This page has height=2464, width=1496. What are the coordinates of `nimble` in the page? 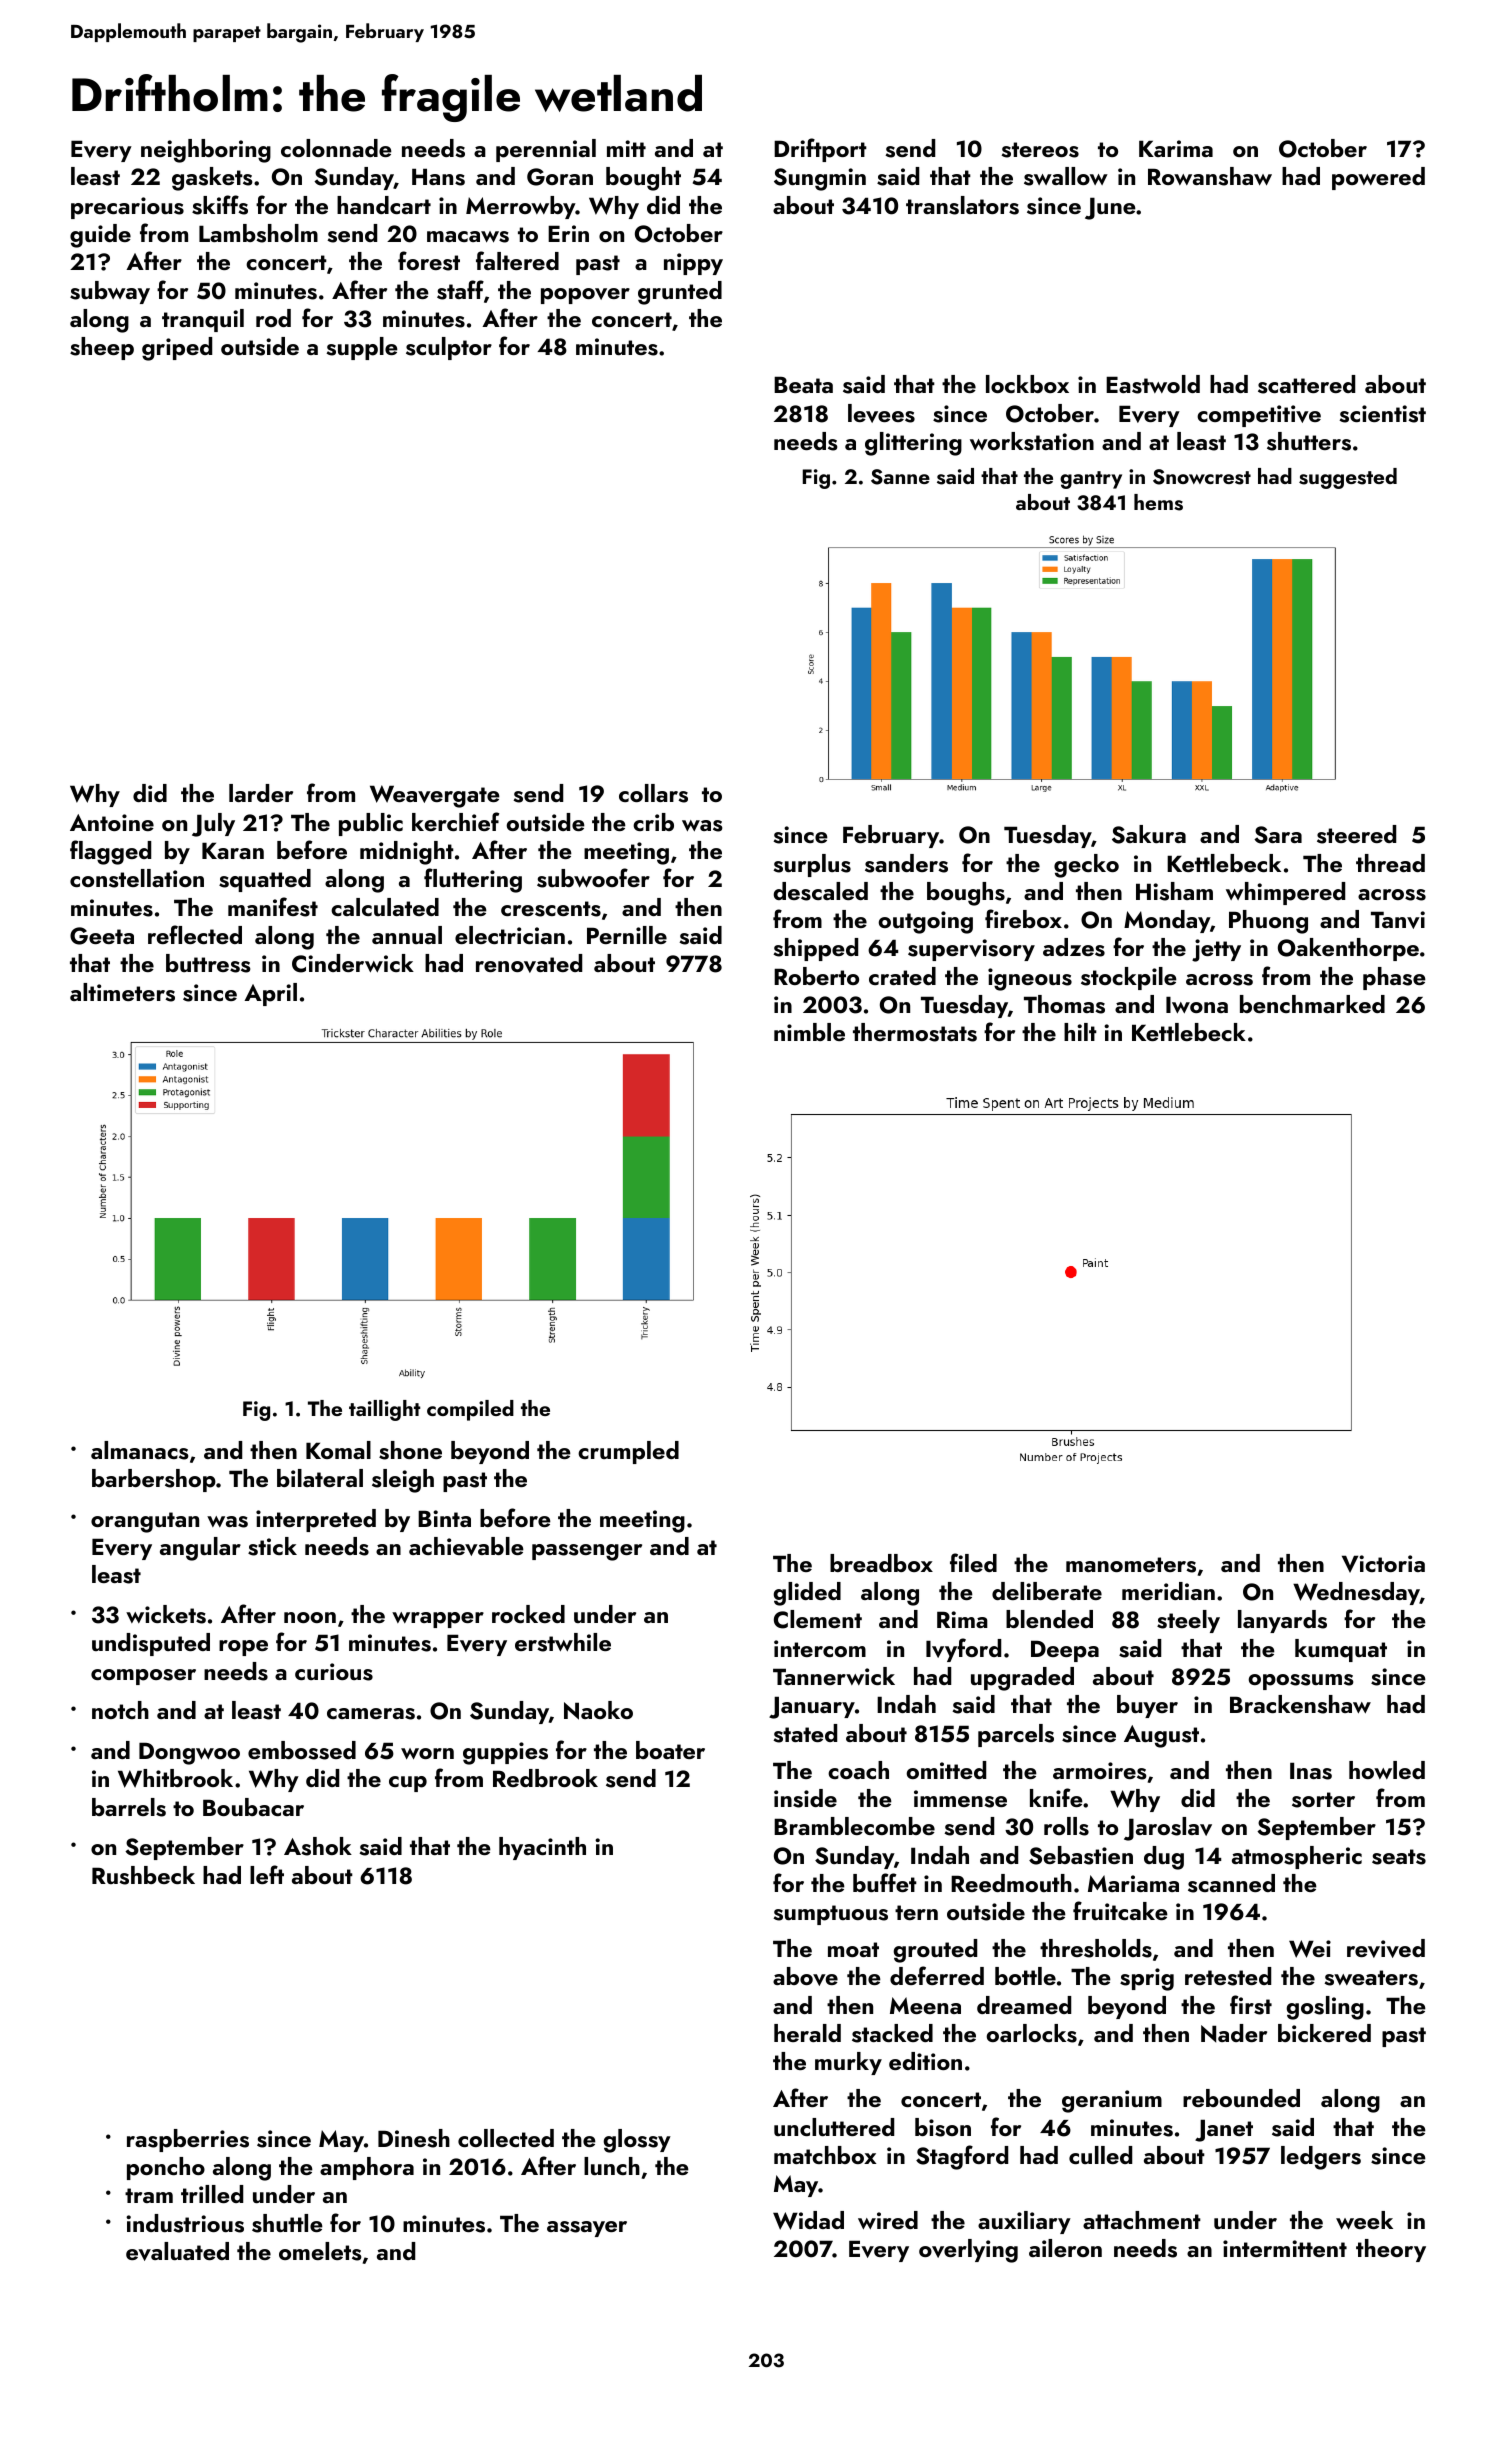 It's located at (809, 1032).
